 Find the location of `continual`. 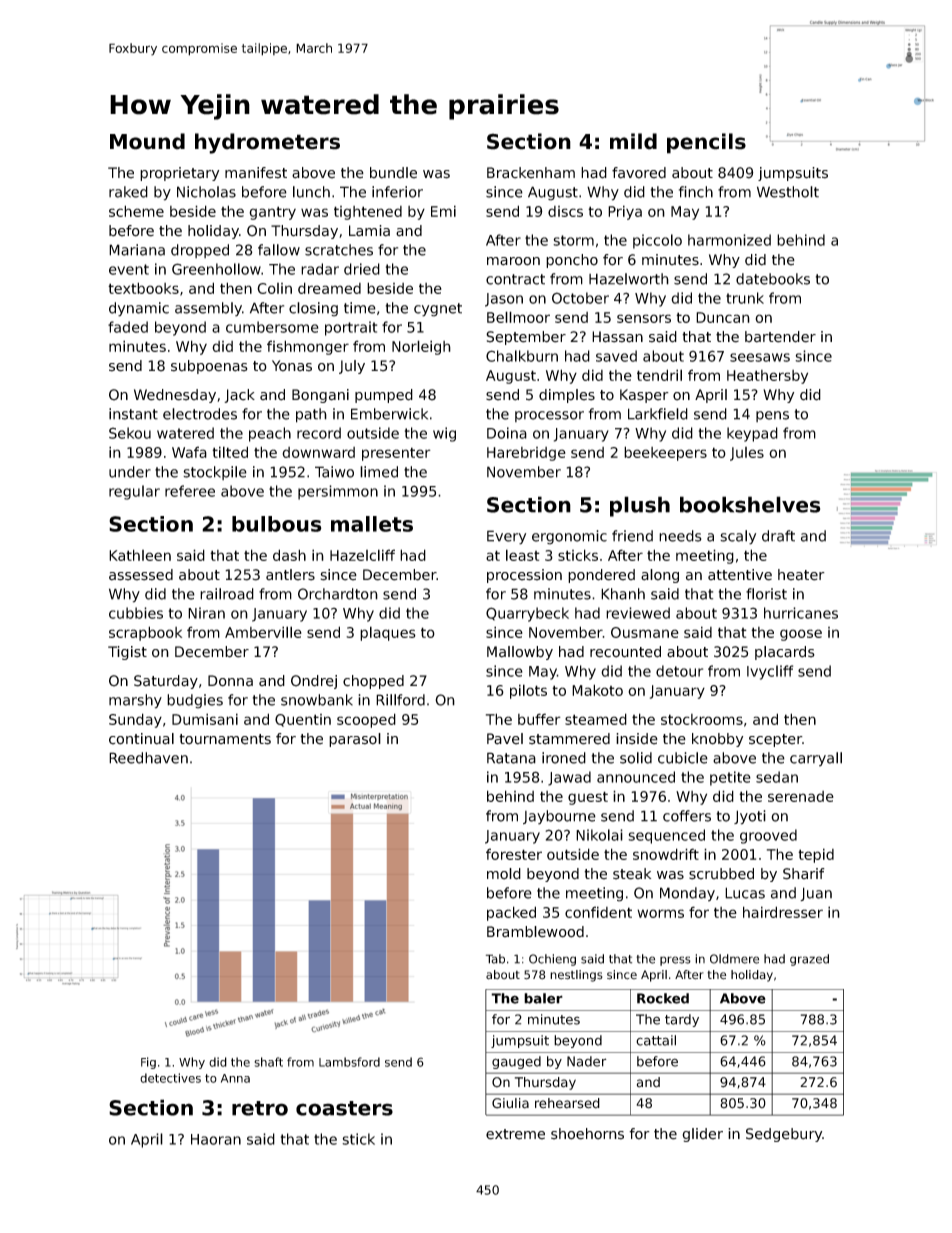

continual is located at coordinates (141, 739).
